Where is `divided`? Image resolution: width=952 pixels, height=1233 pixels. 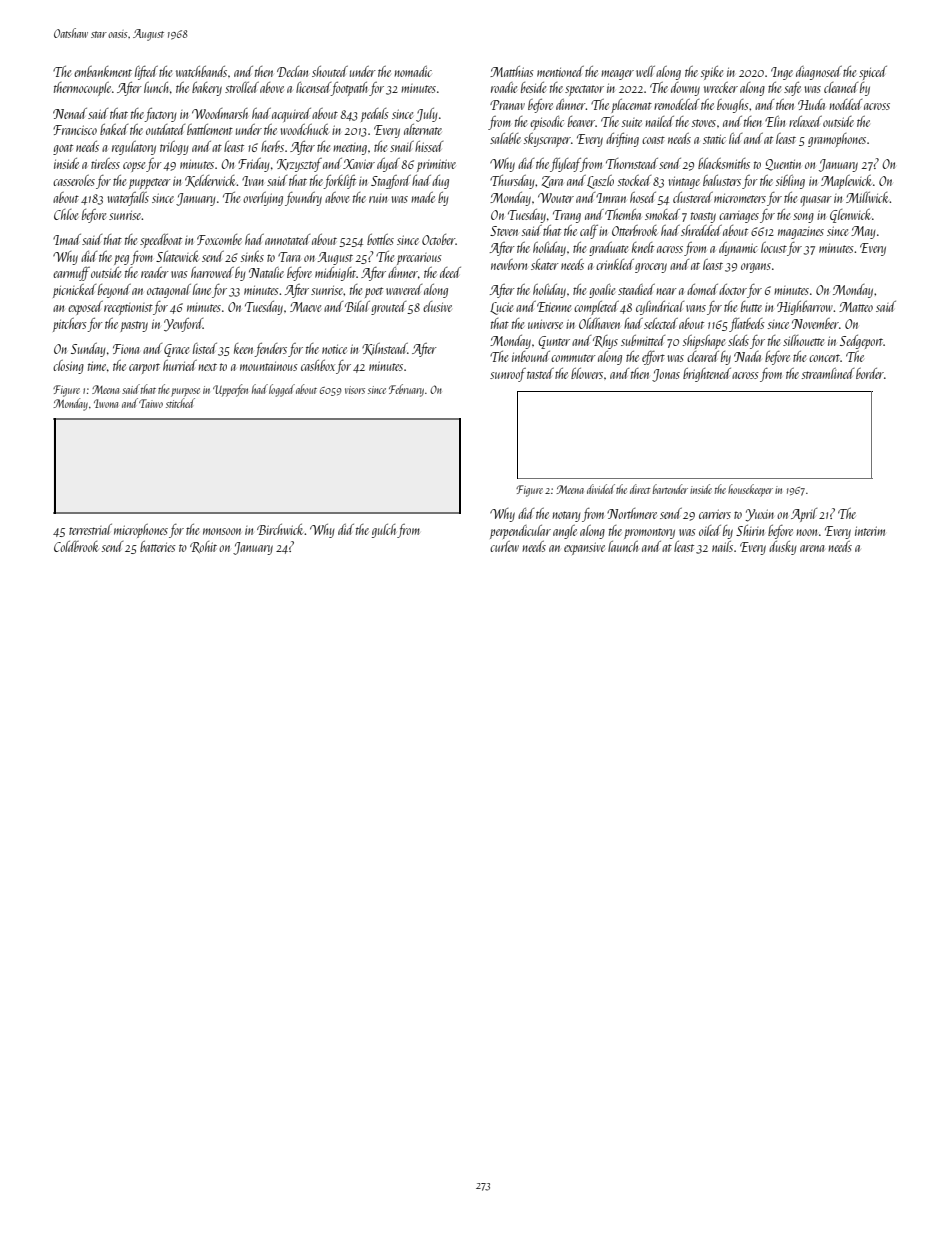
divided is located at coordinates (601, 489).
